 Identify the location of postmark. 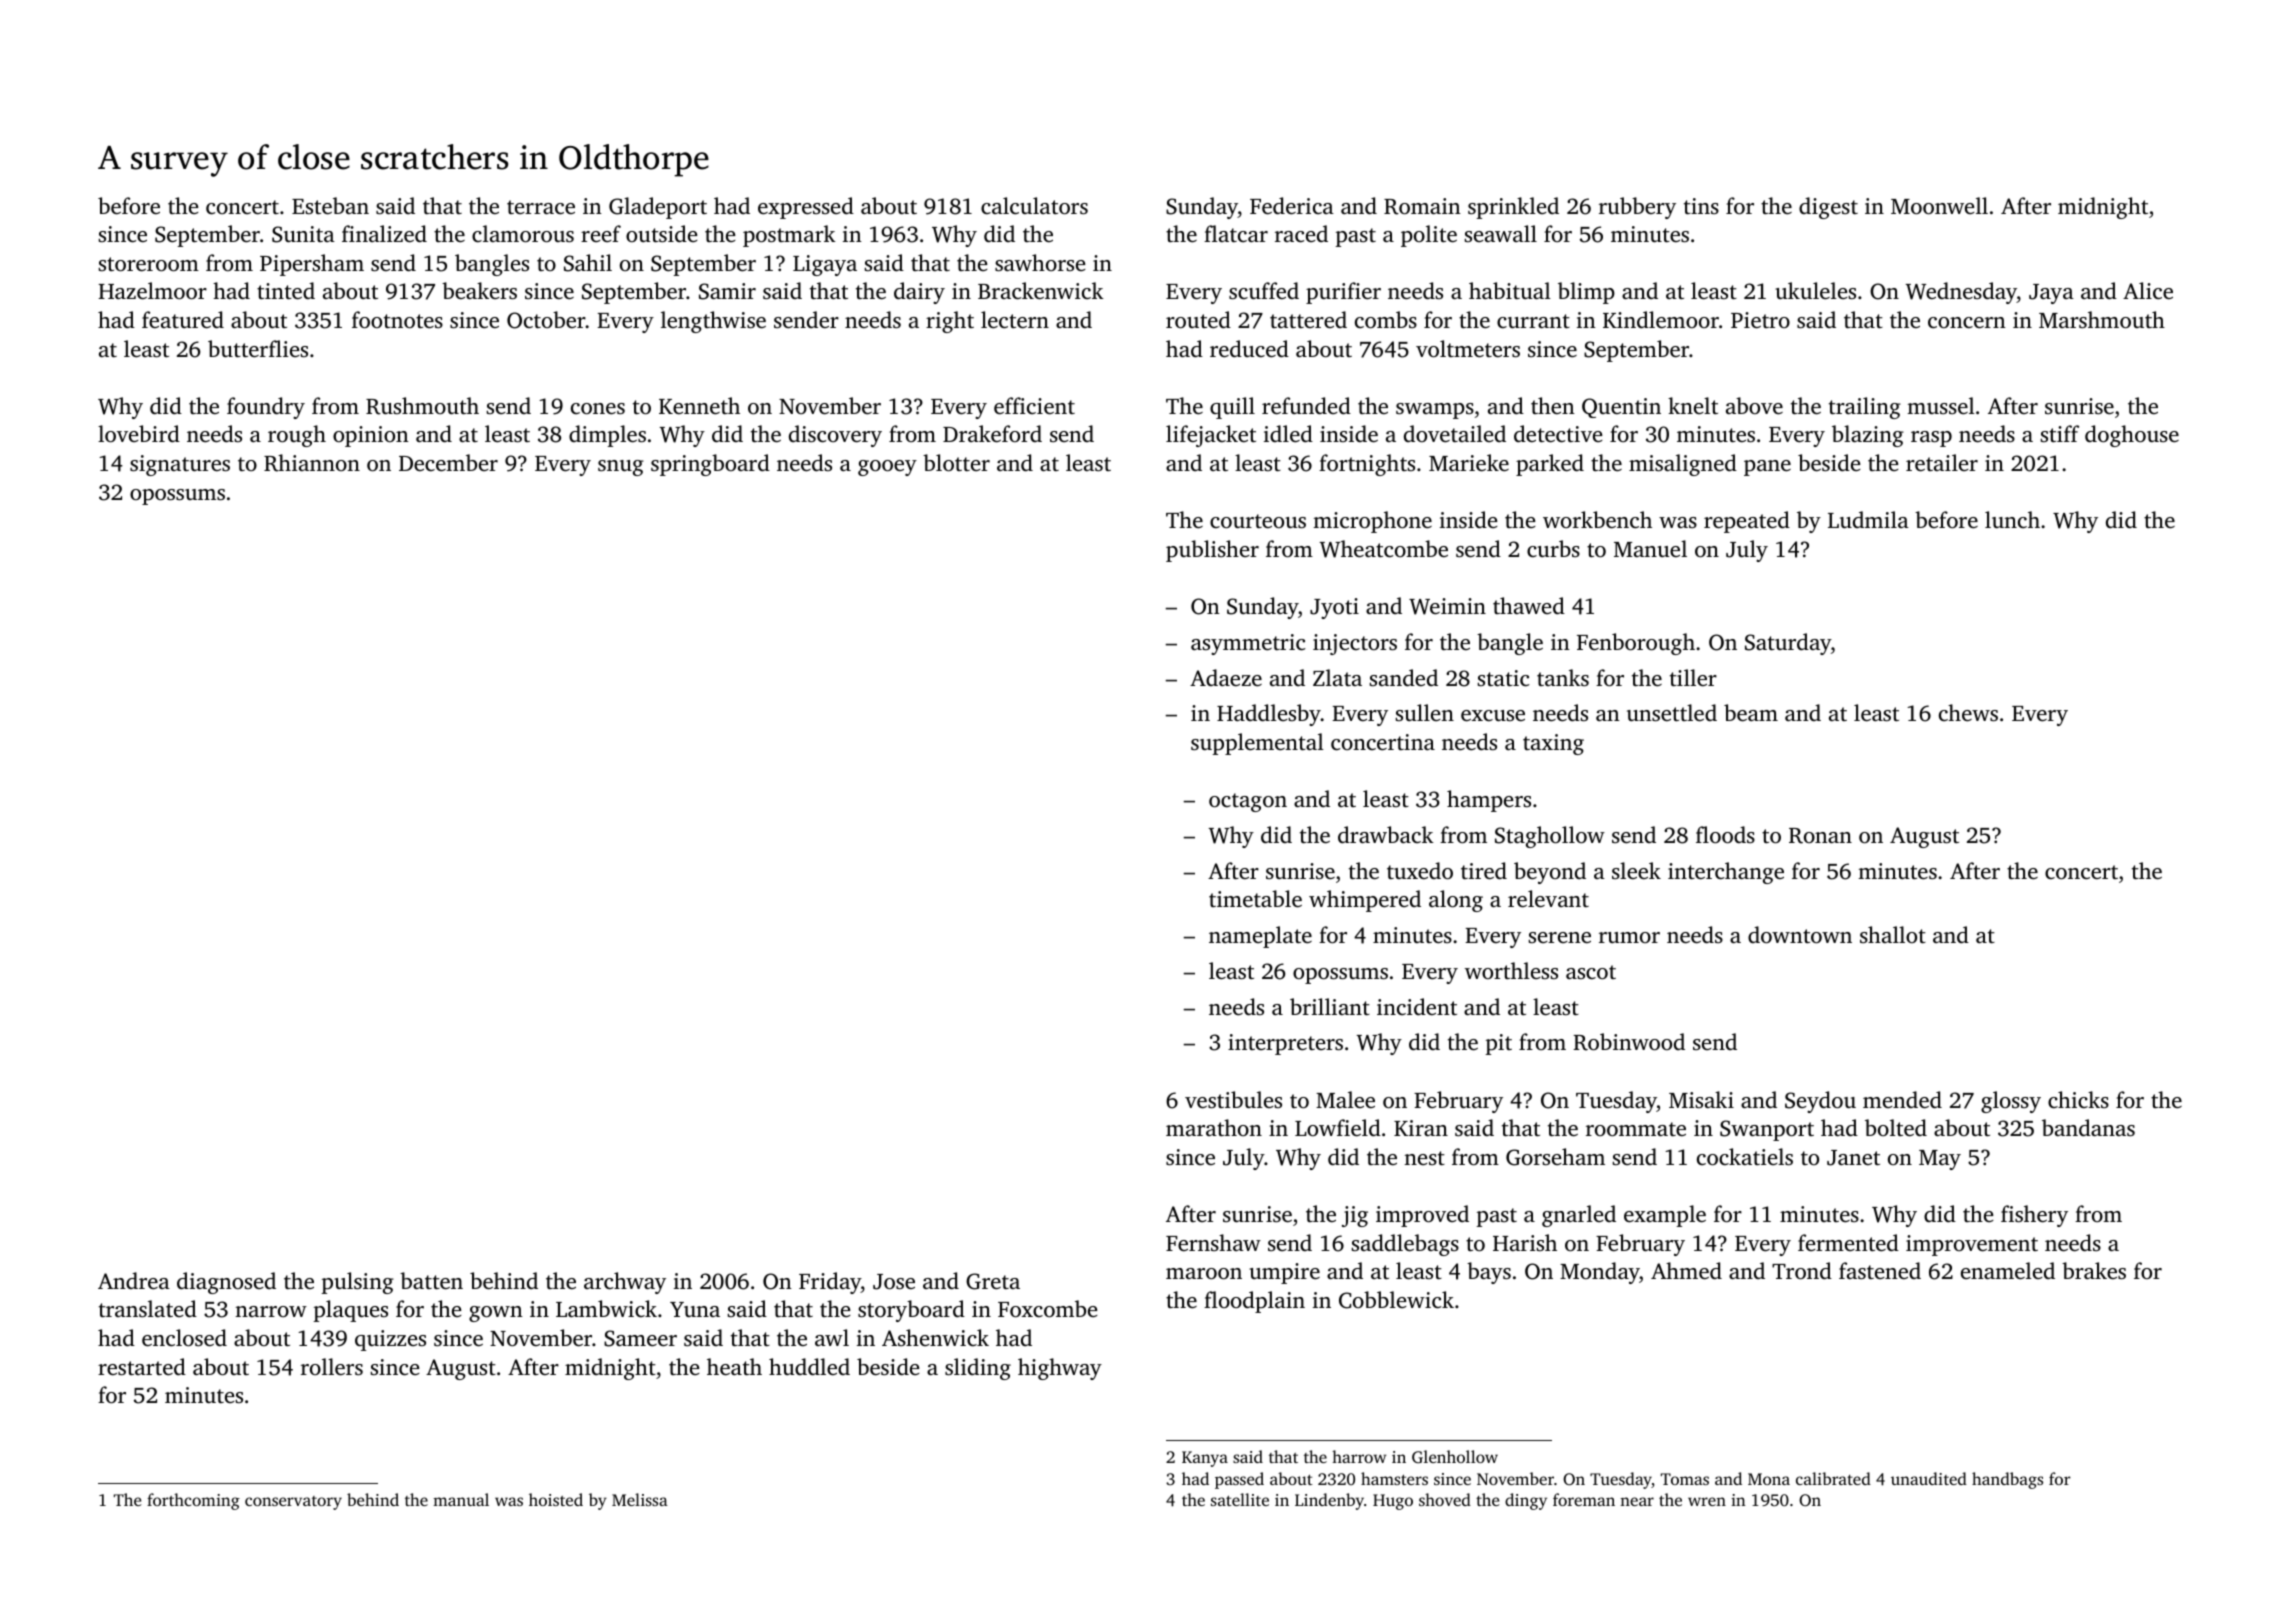
(789, 236).
